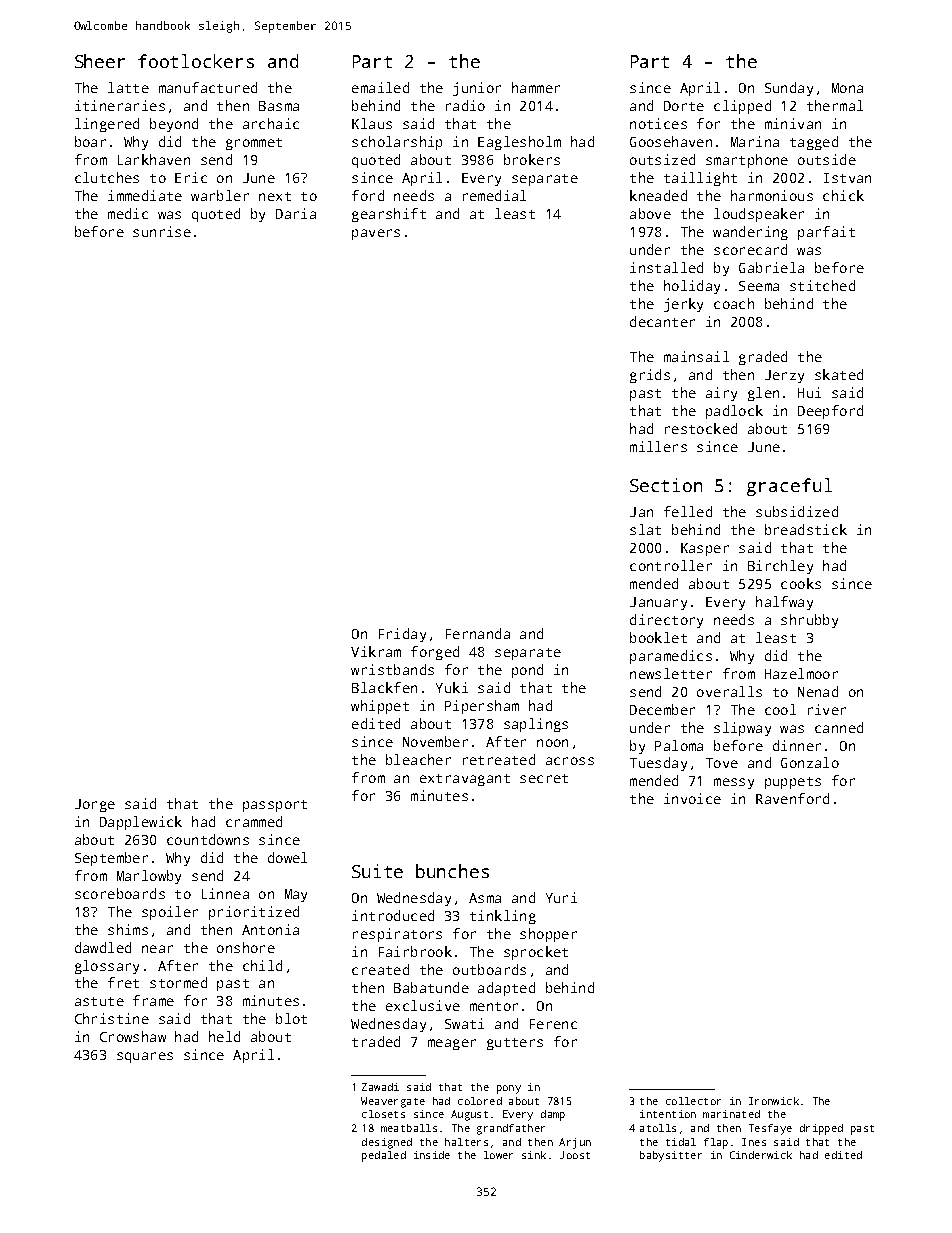  I want to click on bleacher, so click(418, 759).
